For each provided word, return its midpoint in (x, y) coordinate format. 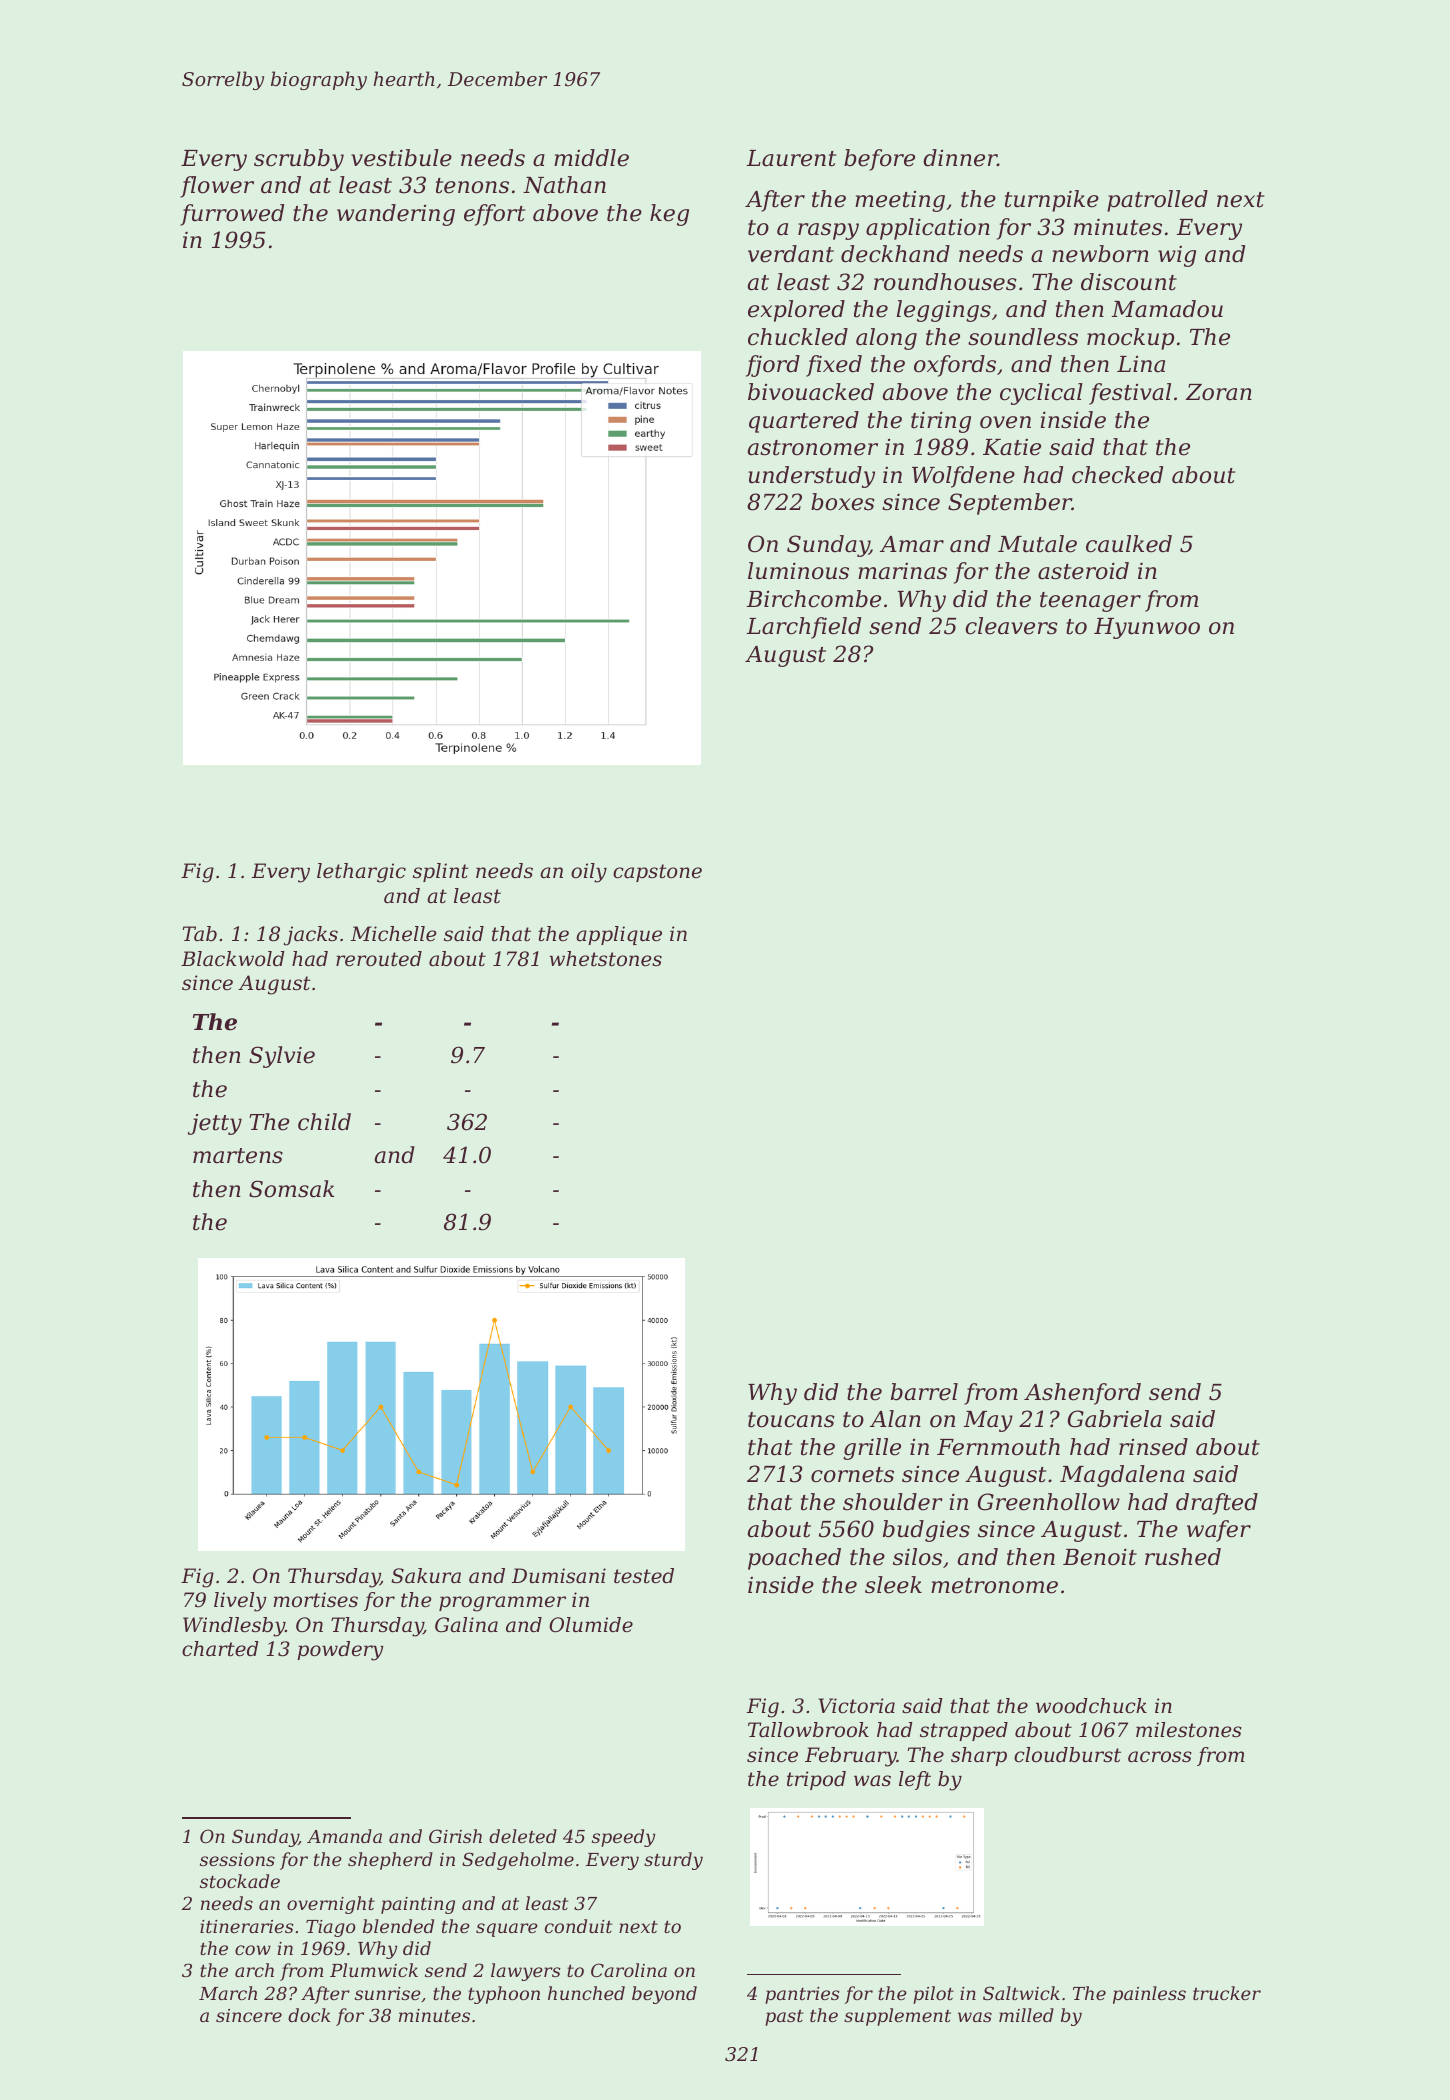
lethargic (361, 873)
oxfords (955, 366)
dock (309, 2015)
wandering (396, 215)
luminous (798, 571)
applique (619, 935)
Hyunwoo (1147, 628)
